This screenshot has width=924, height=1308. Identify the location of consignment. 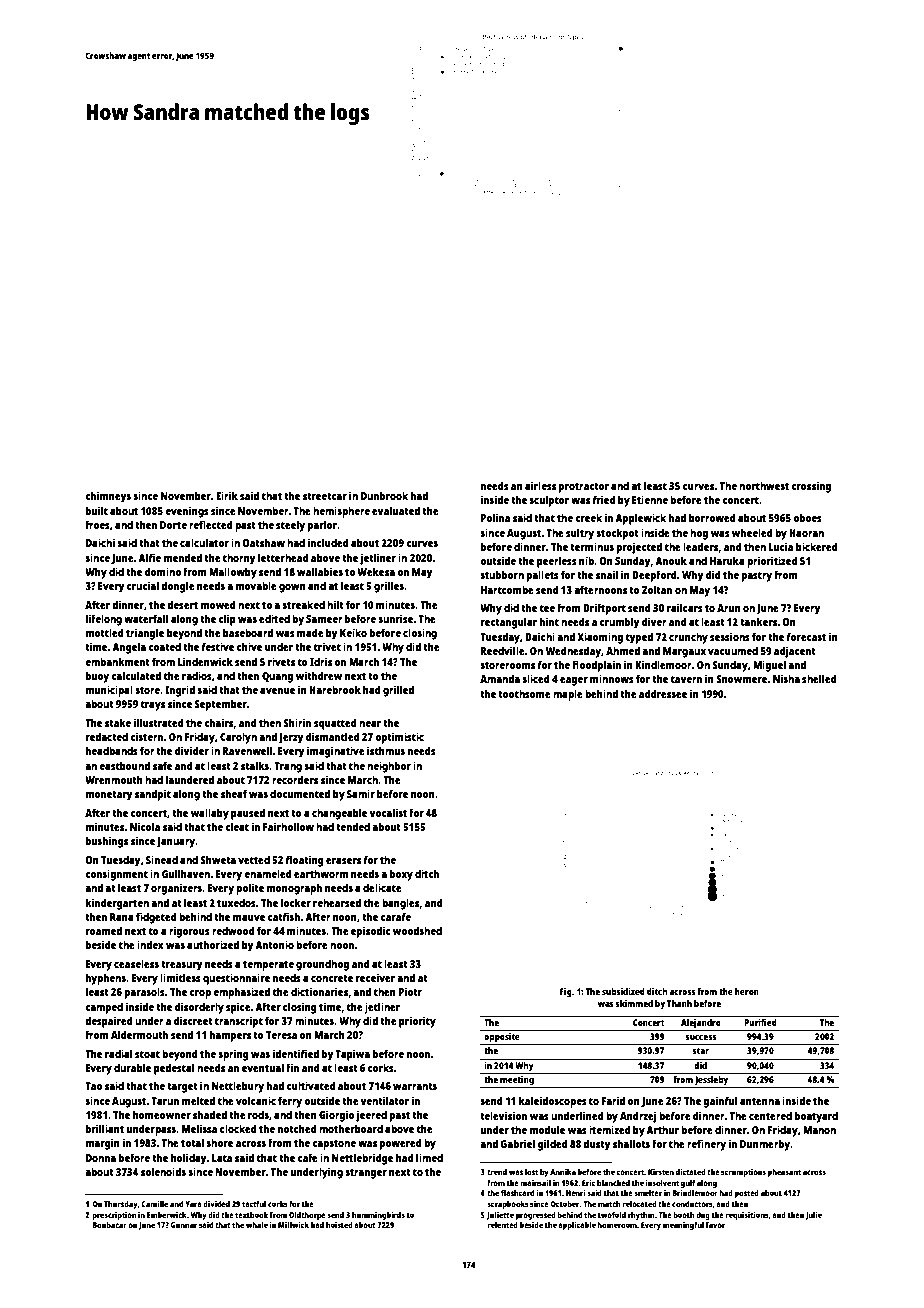
(116, 875).
